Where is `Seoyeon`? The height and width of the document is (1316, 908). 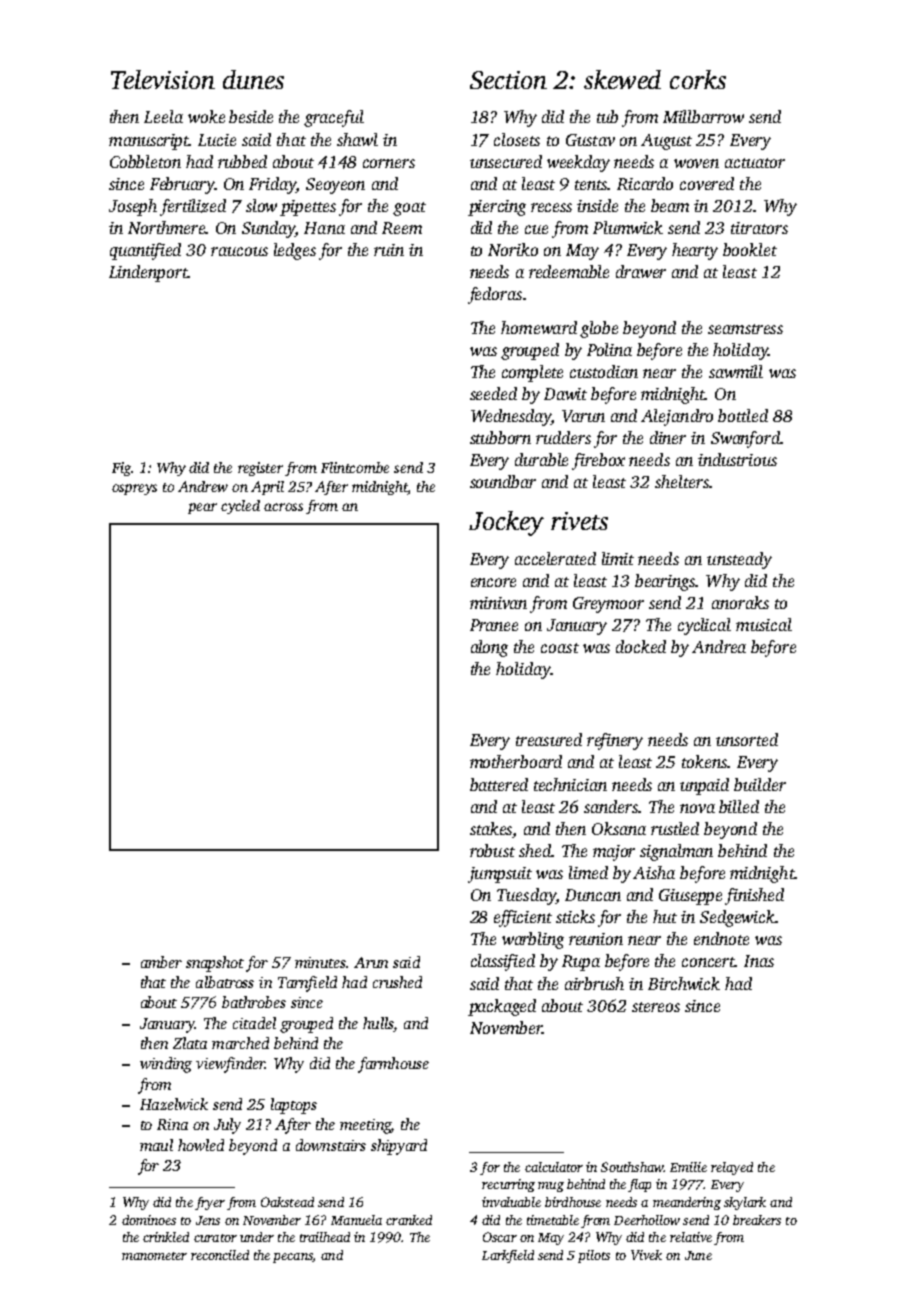 Seoyeon is located at coordinates (335, 186).
